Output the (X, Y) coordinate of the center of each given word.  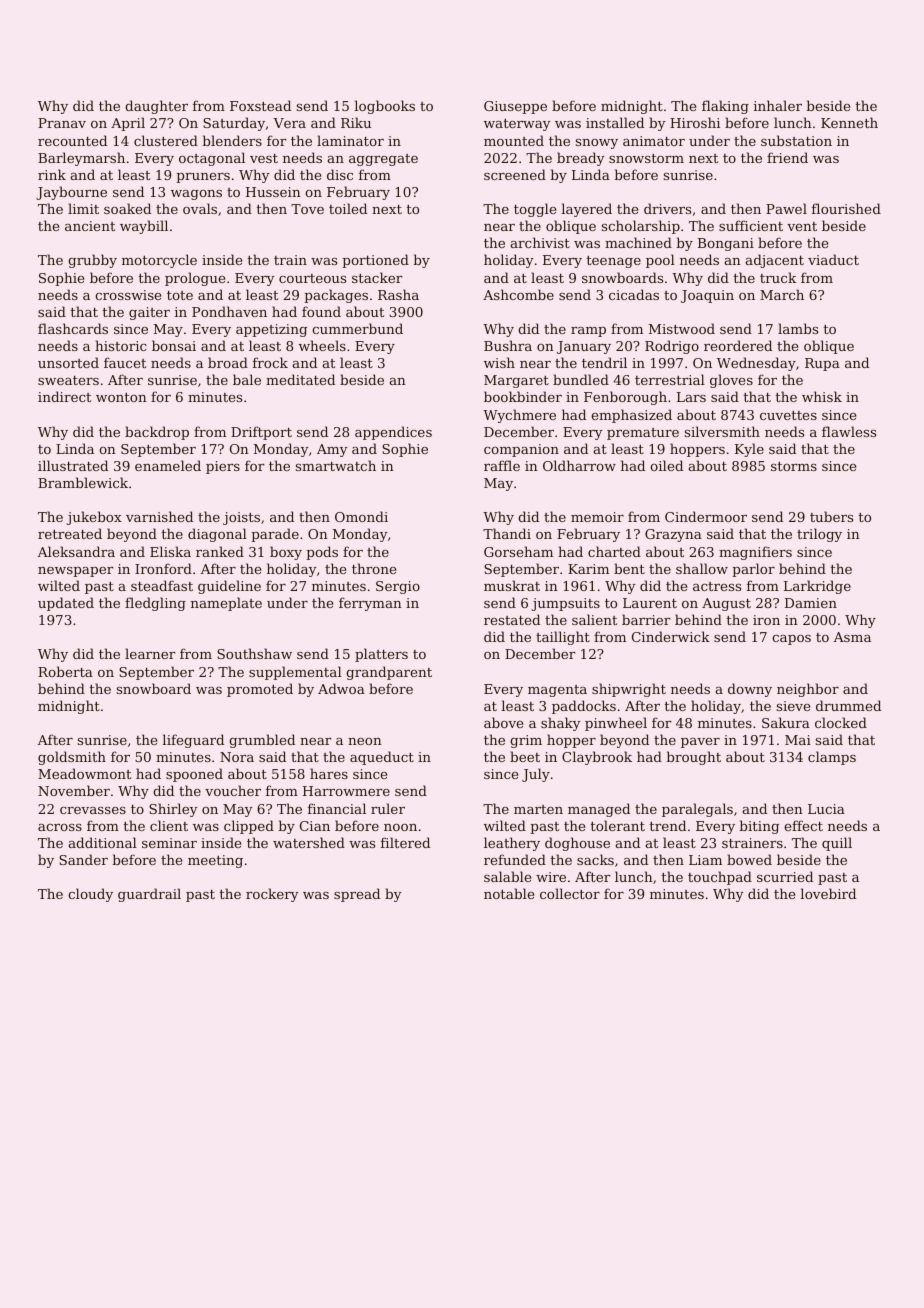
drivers (667, 208)
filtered (405, 842)
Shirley (173, 810)
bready (581, 159)
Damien (811, 603)
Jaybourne (71, 193)
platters (381, 655)
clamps (832, 758)
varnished (159, 516)
